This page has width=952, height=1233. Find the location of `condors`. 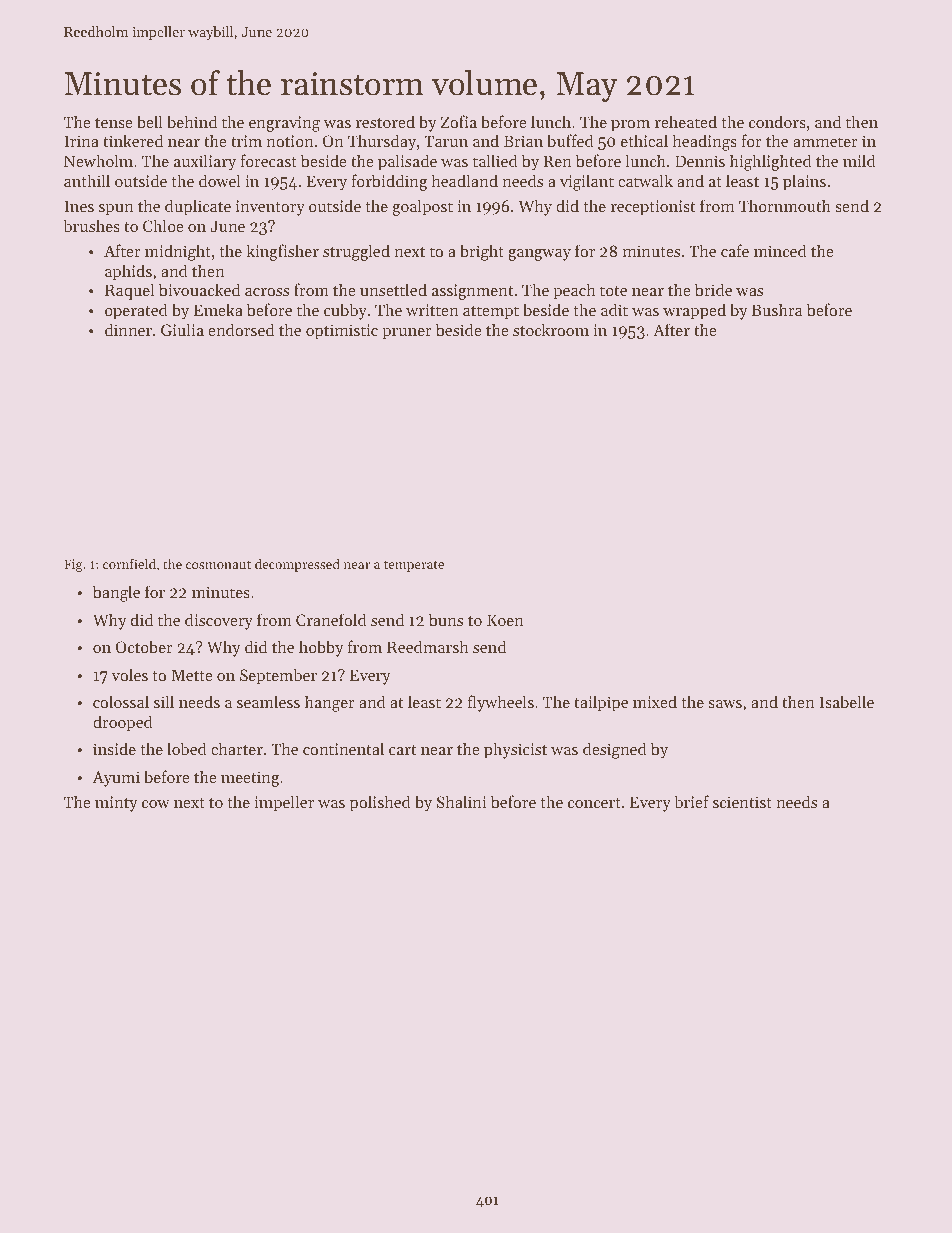

condors is located at coordinates (777, 121).
